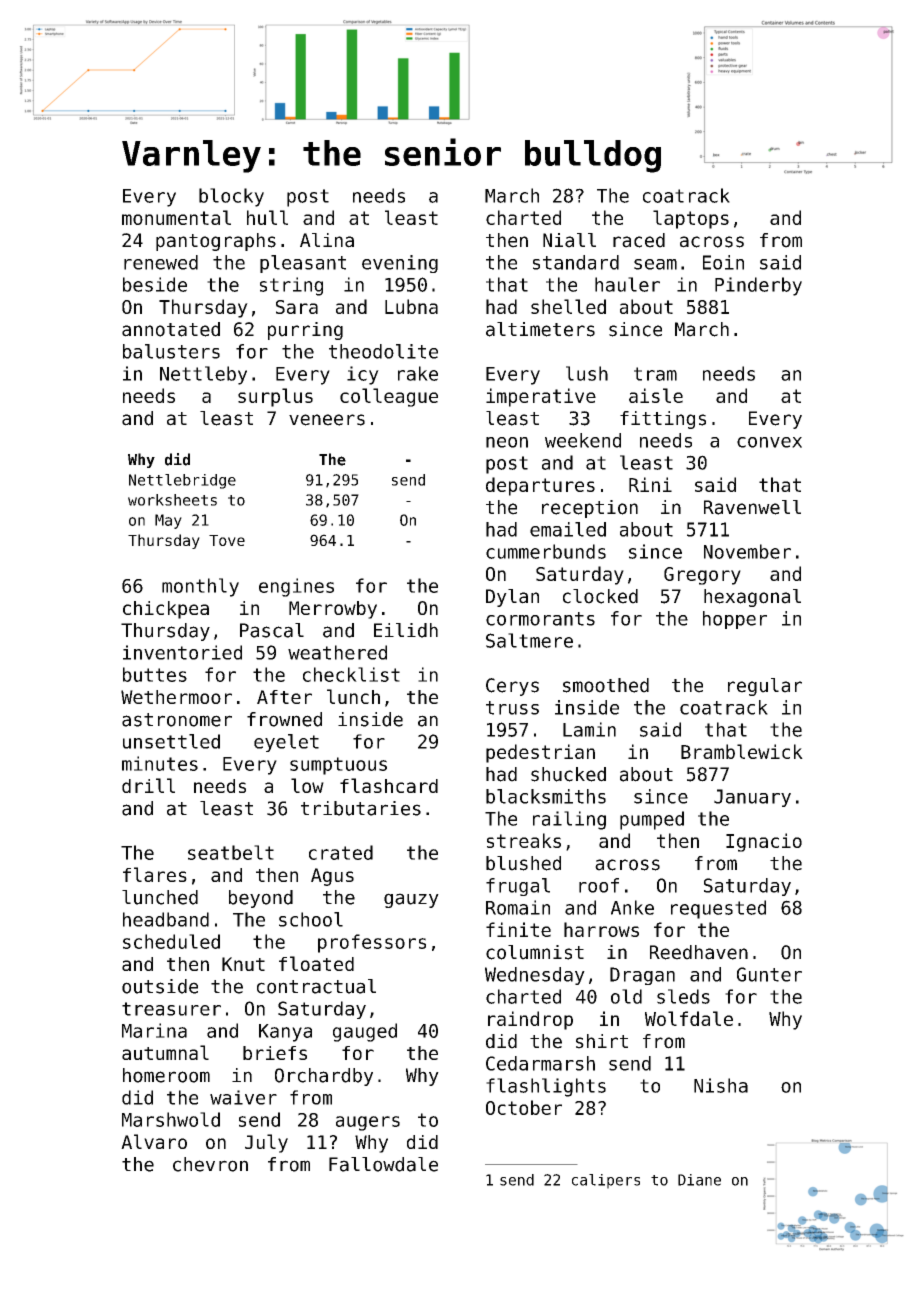  Describe the element at coordinates (154, 1141) in the screenshot. I see `Alvaro` at that location.
